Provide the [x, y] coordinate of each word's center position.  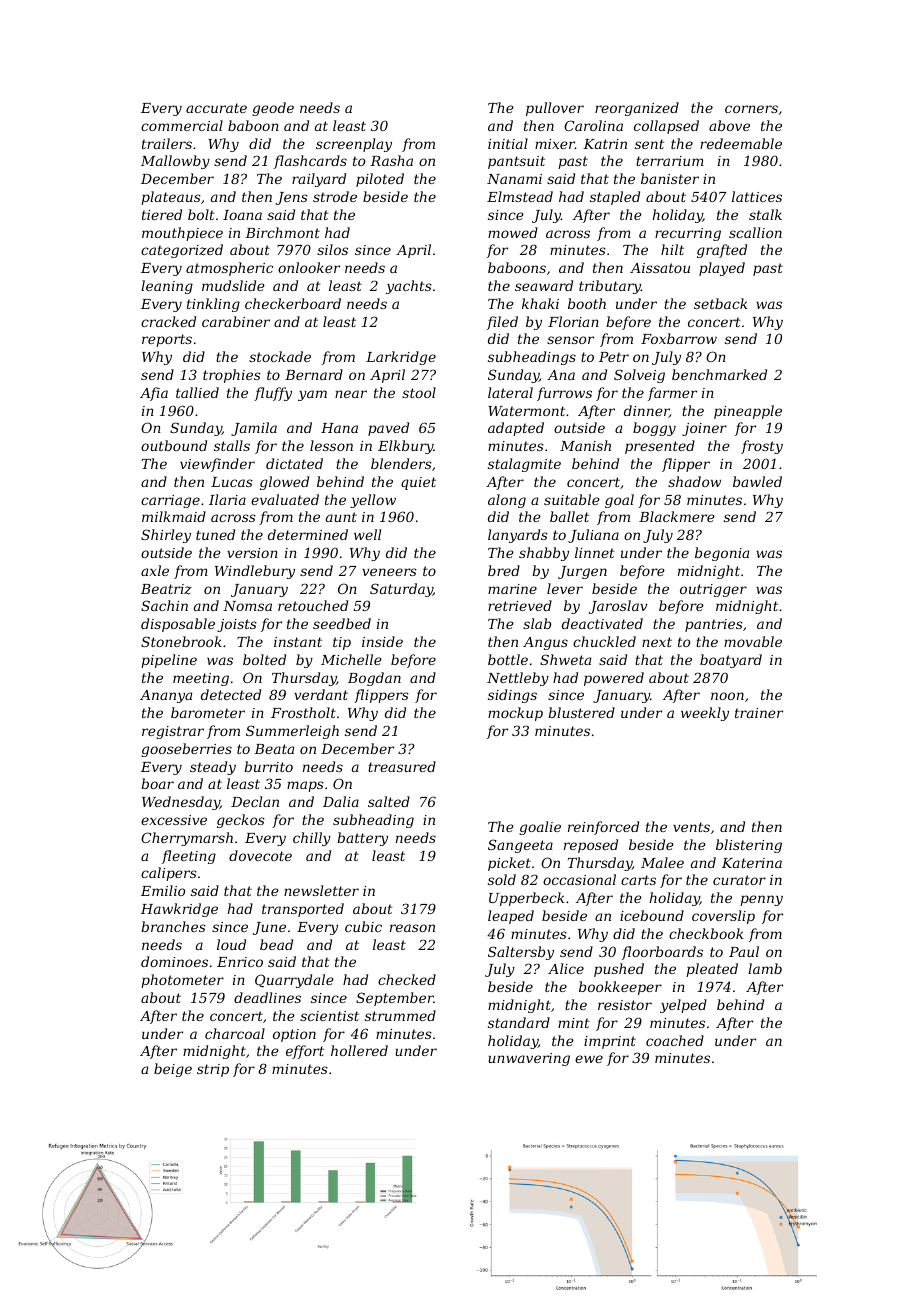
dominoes [174, 961]
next [657, 642]
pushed [619, 970]
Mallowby [175, 162]
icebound [652, 915]
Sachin [164, 605]
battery [362, 839]
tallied [197, 392]
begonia [722, 554]
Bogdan [374, 679]
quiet [418, 483]
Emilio [163, 890]
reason [412, 928]
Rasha [391, 160]
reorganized [637, 109]
